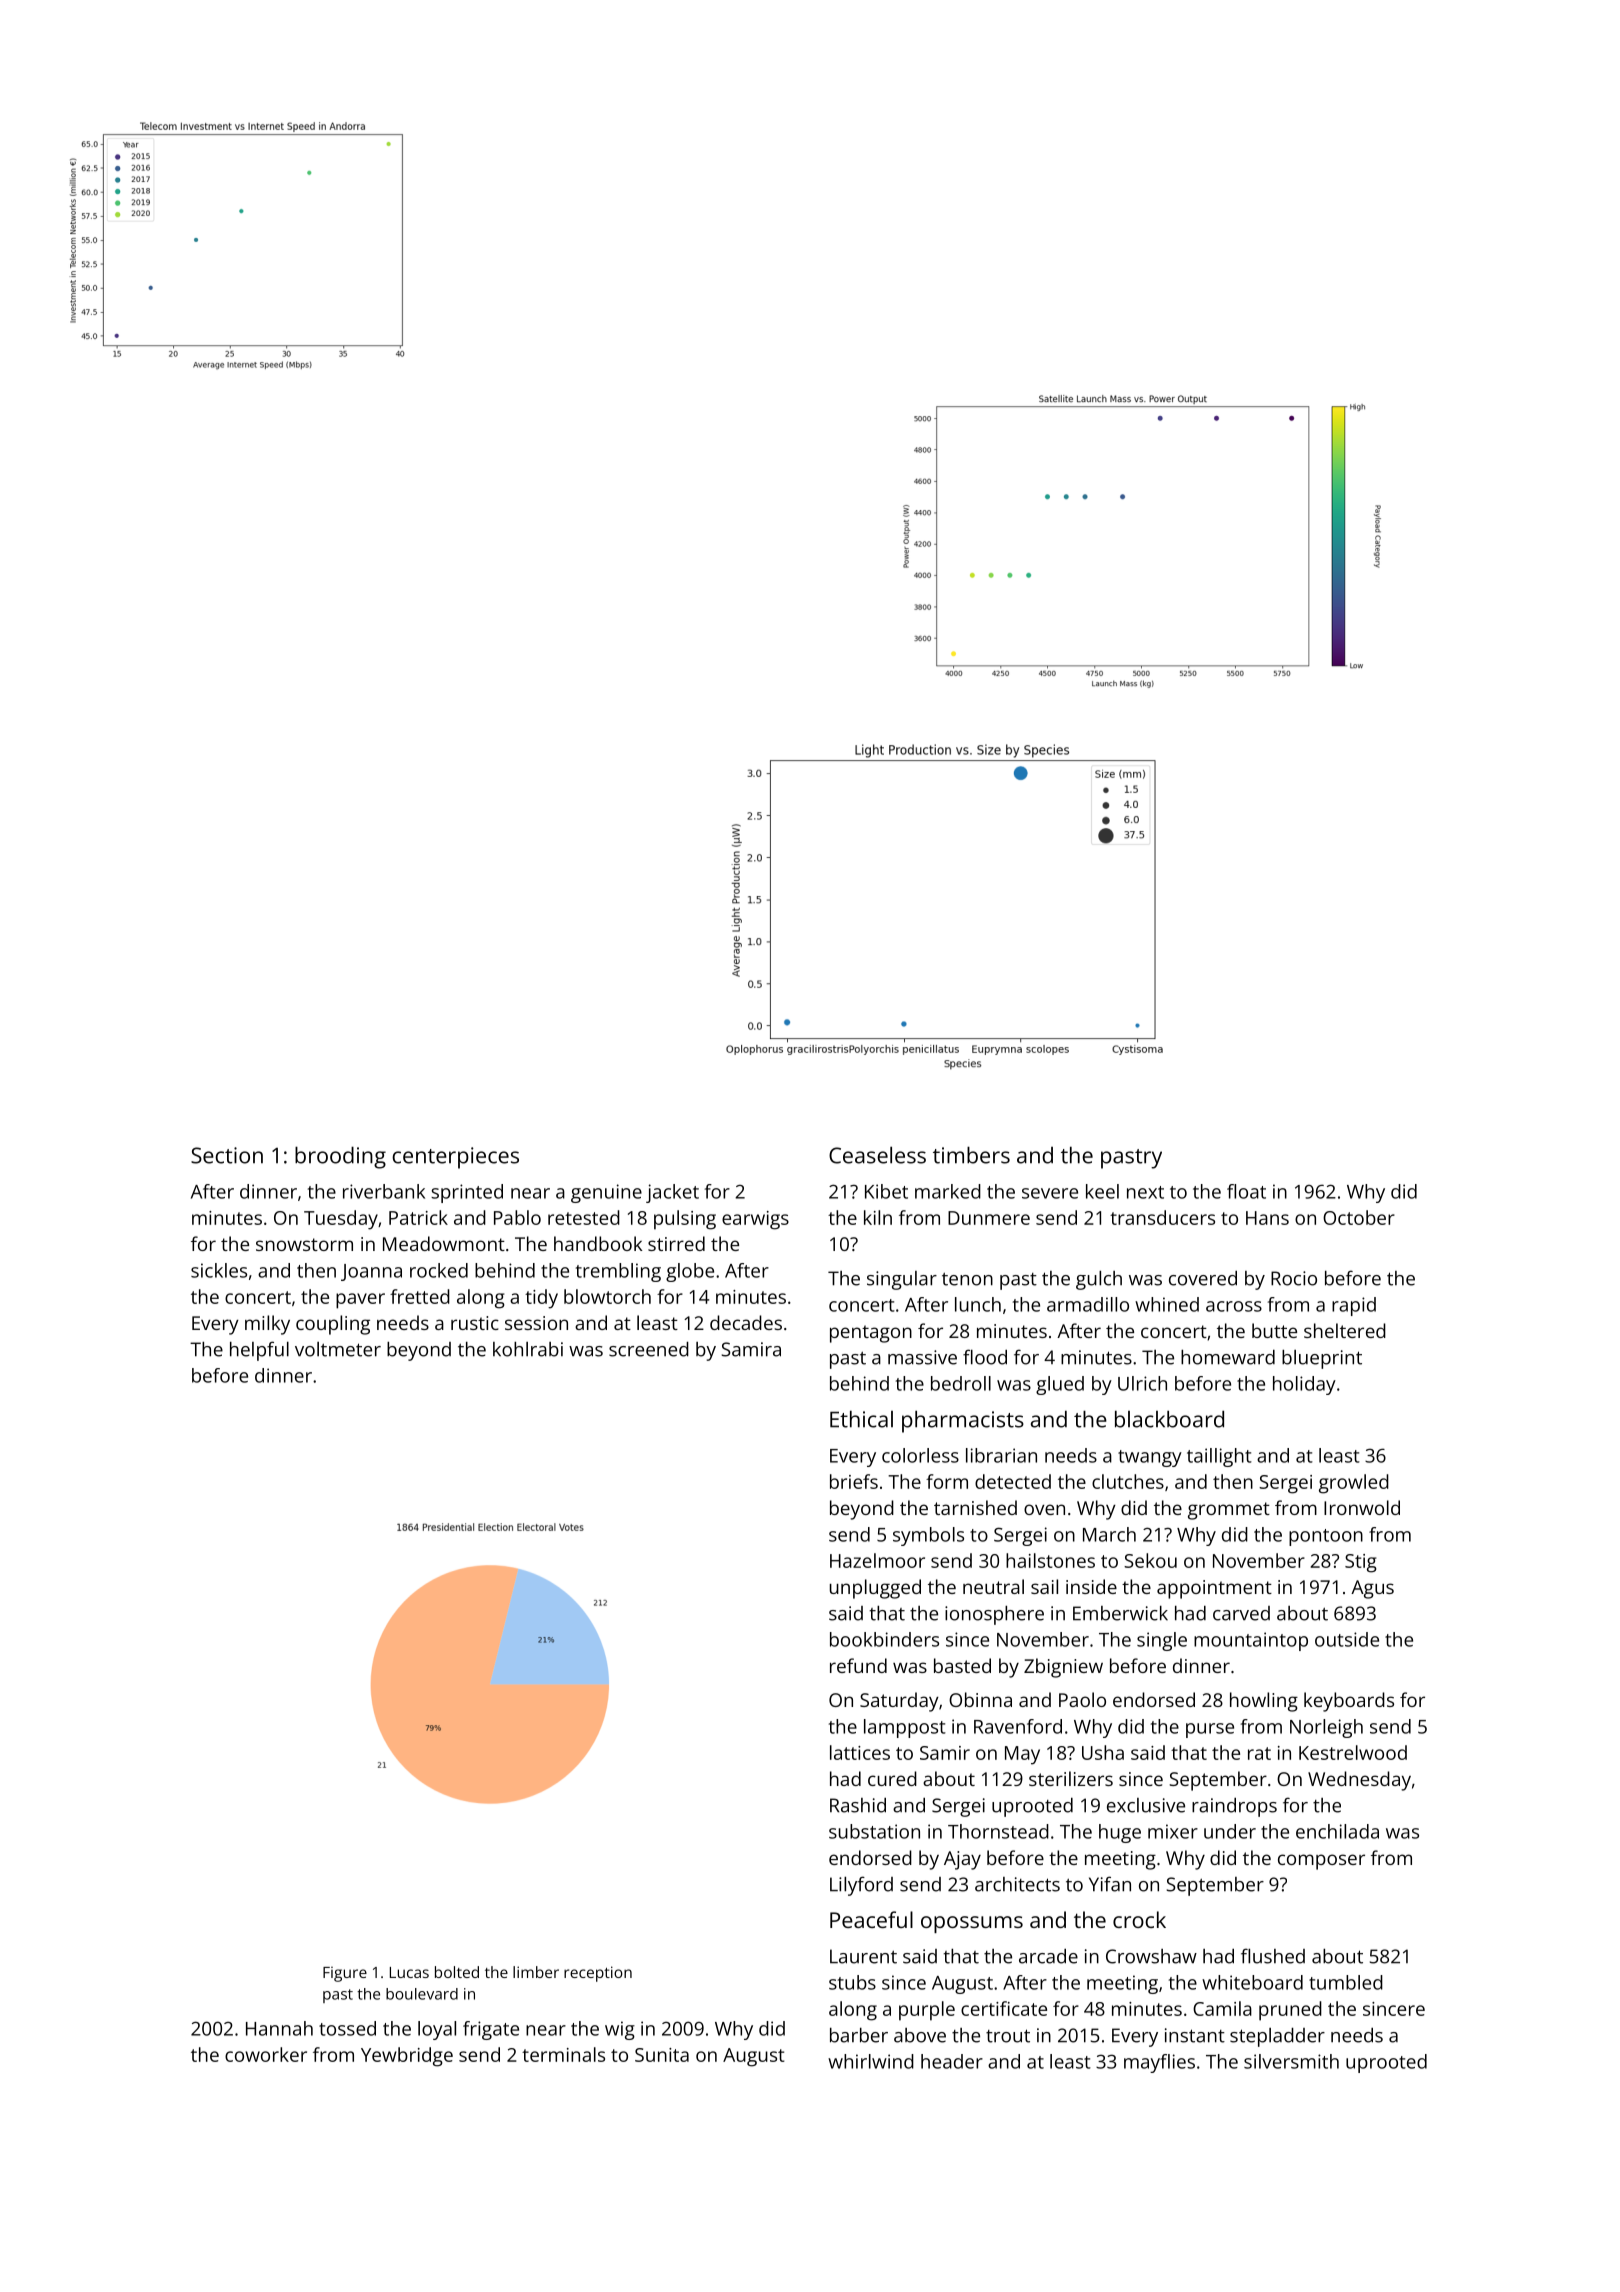 The height and width of the image is (2292, 1620). I want to click on rapid, so click(1354, 1306).
